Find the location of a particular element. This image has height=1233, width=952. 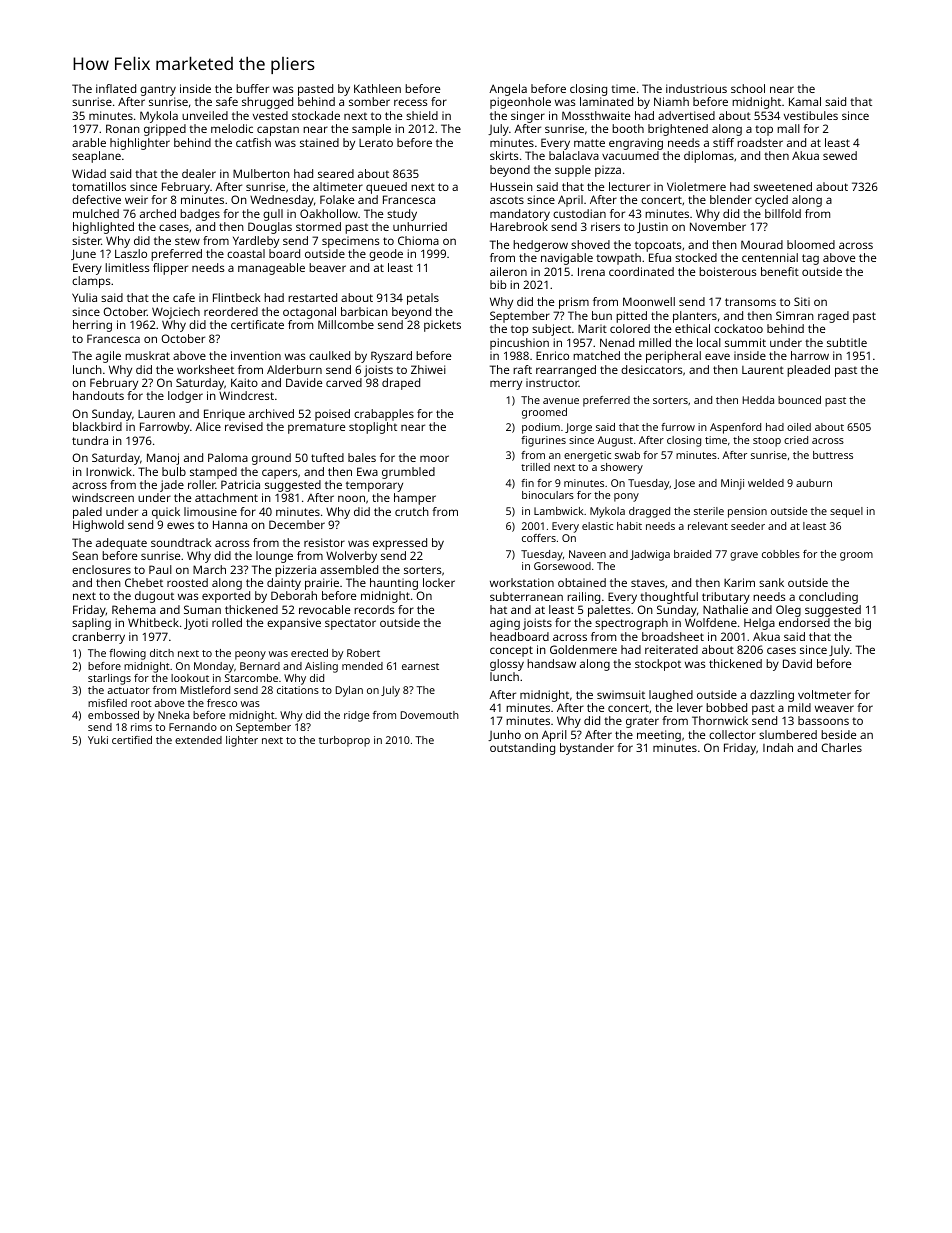

aging is located at coordinates (505, 624).
